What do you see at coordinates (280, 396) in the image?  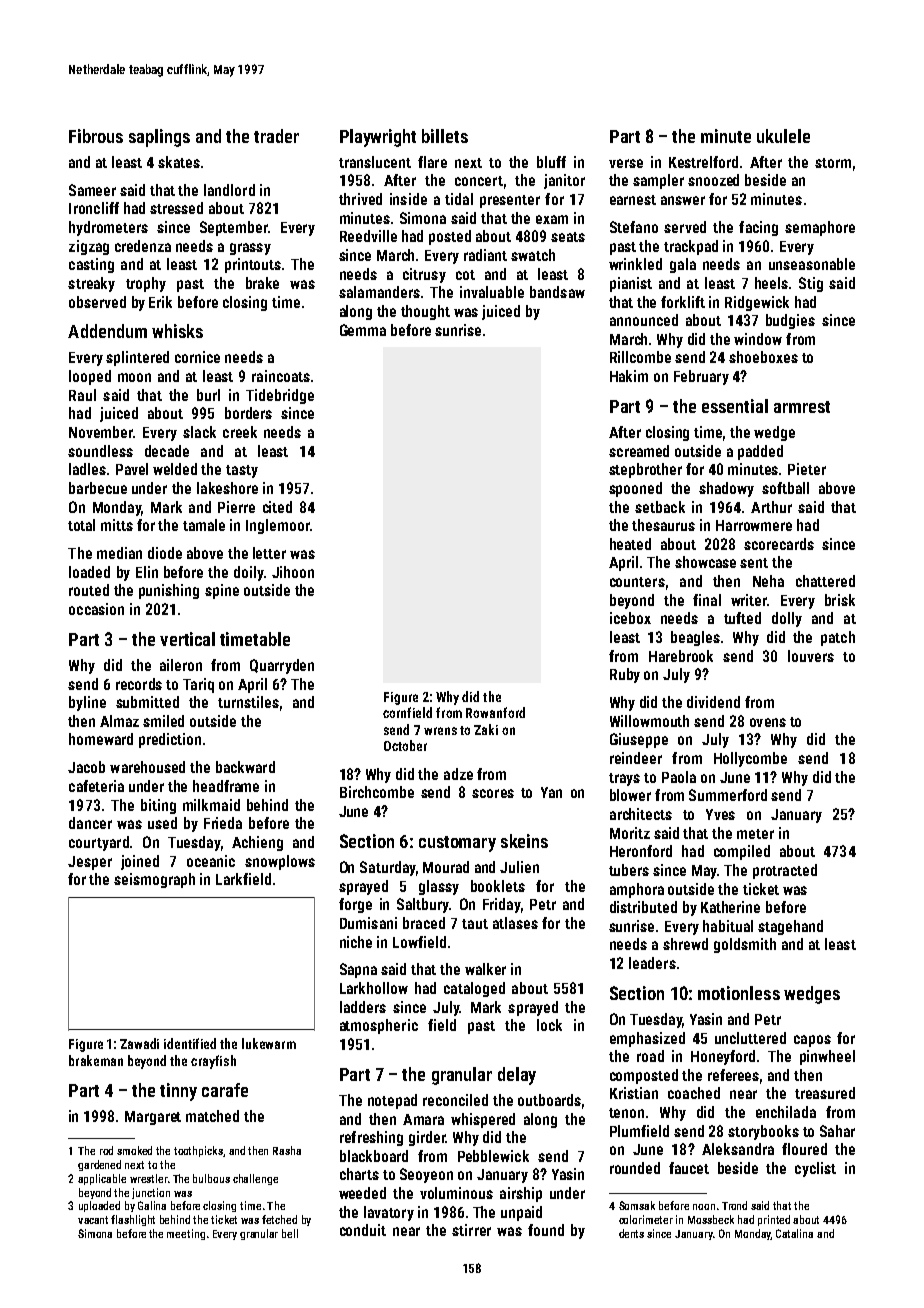 I see `Tidebridge` at bounding box center [280, 396].
